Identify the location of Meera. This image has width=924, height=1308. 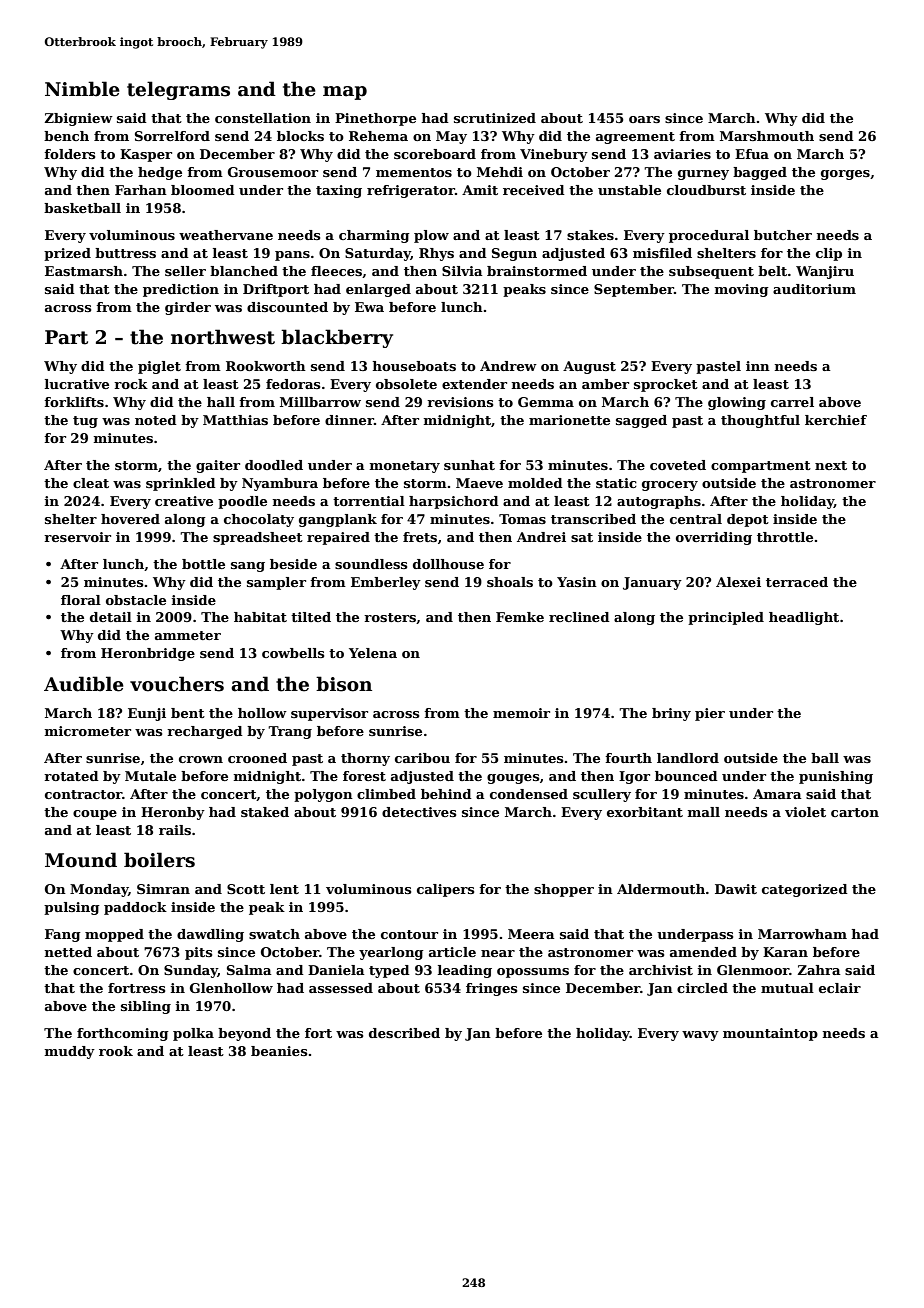
(531, 934).
